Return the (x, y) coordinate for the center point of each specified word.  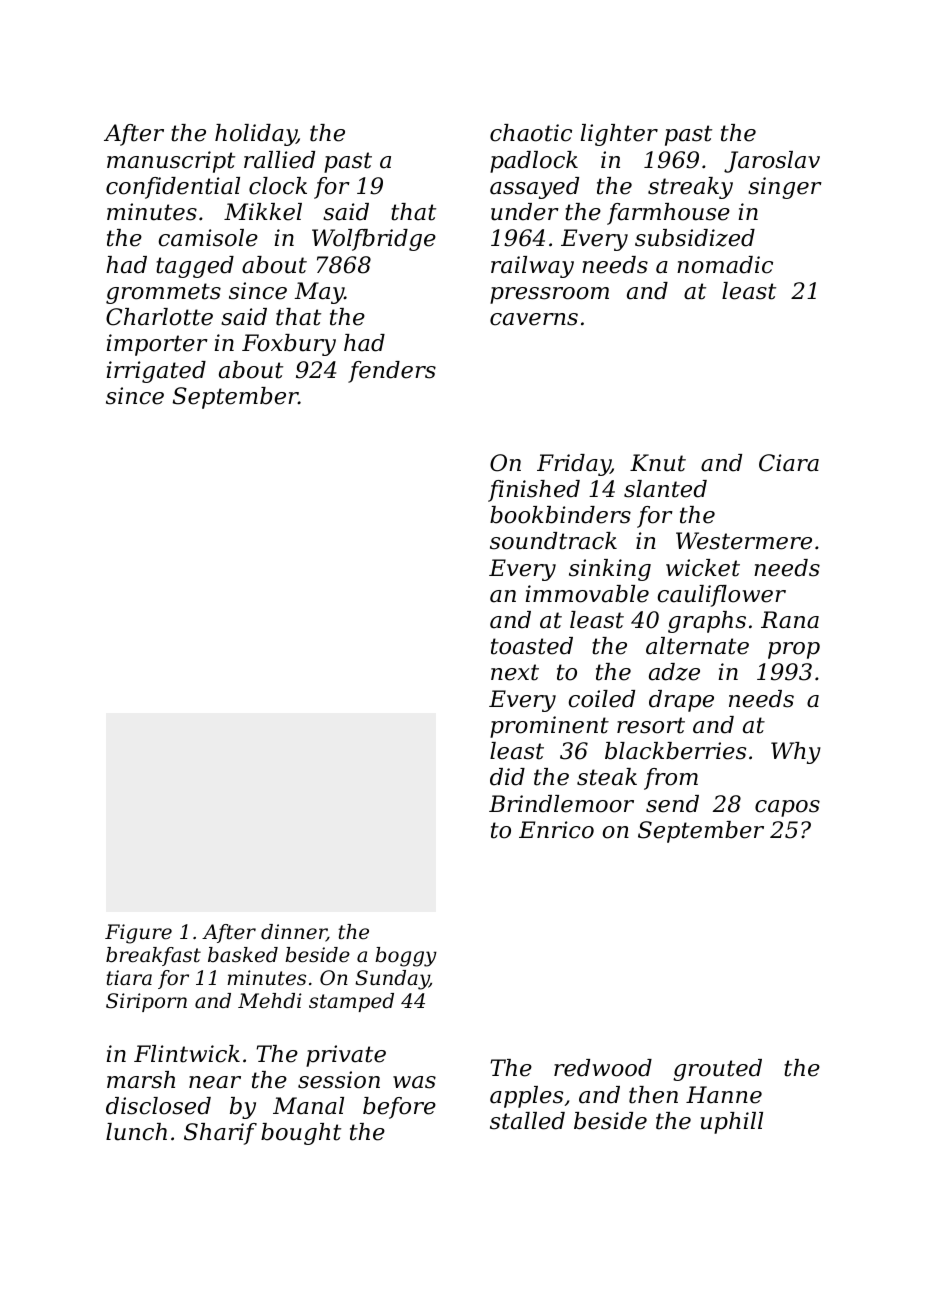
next (515, 672)
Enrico (556, 830)
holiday (256, 135)
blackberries (675, 751)
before (399, 1108)
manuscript (171, 162)
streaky (690, 188)
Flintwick (187, 1054)
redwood (603, 1068)
